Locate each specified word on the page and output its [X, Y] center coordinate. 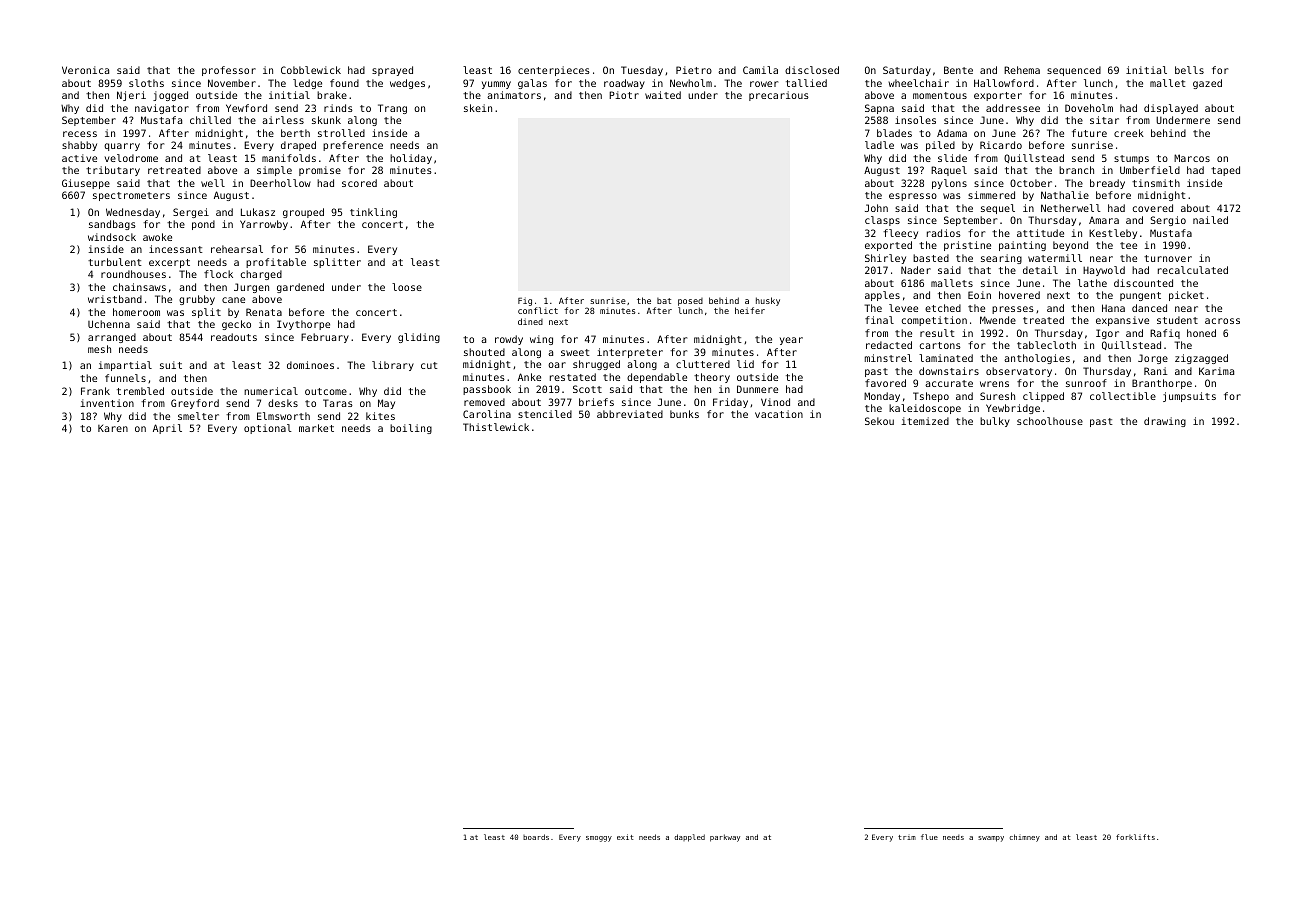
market [316, 428]
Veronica [85, 70]
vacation [779, 414]
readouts [234, 337]
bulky [995, 422]
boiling [411, 429]
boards [536, 837]
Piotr [624, 95]
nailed [1210, 220]
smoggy [599, 839]
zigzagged [1201, 359]
